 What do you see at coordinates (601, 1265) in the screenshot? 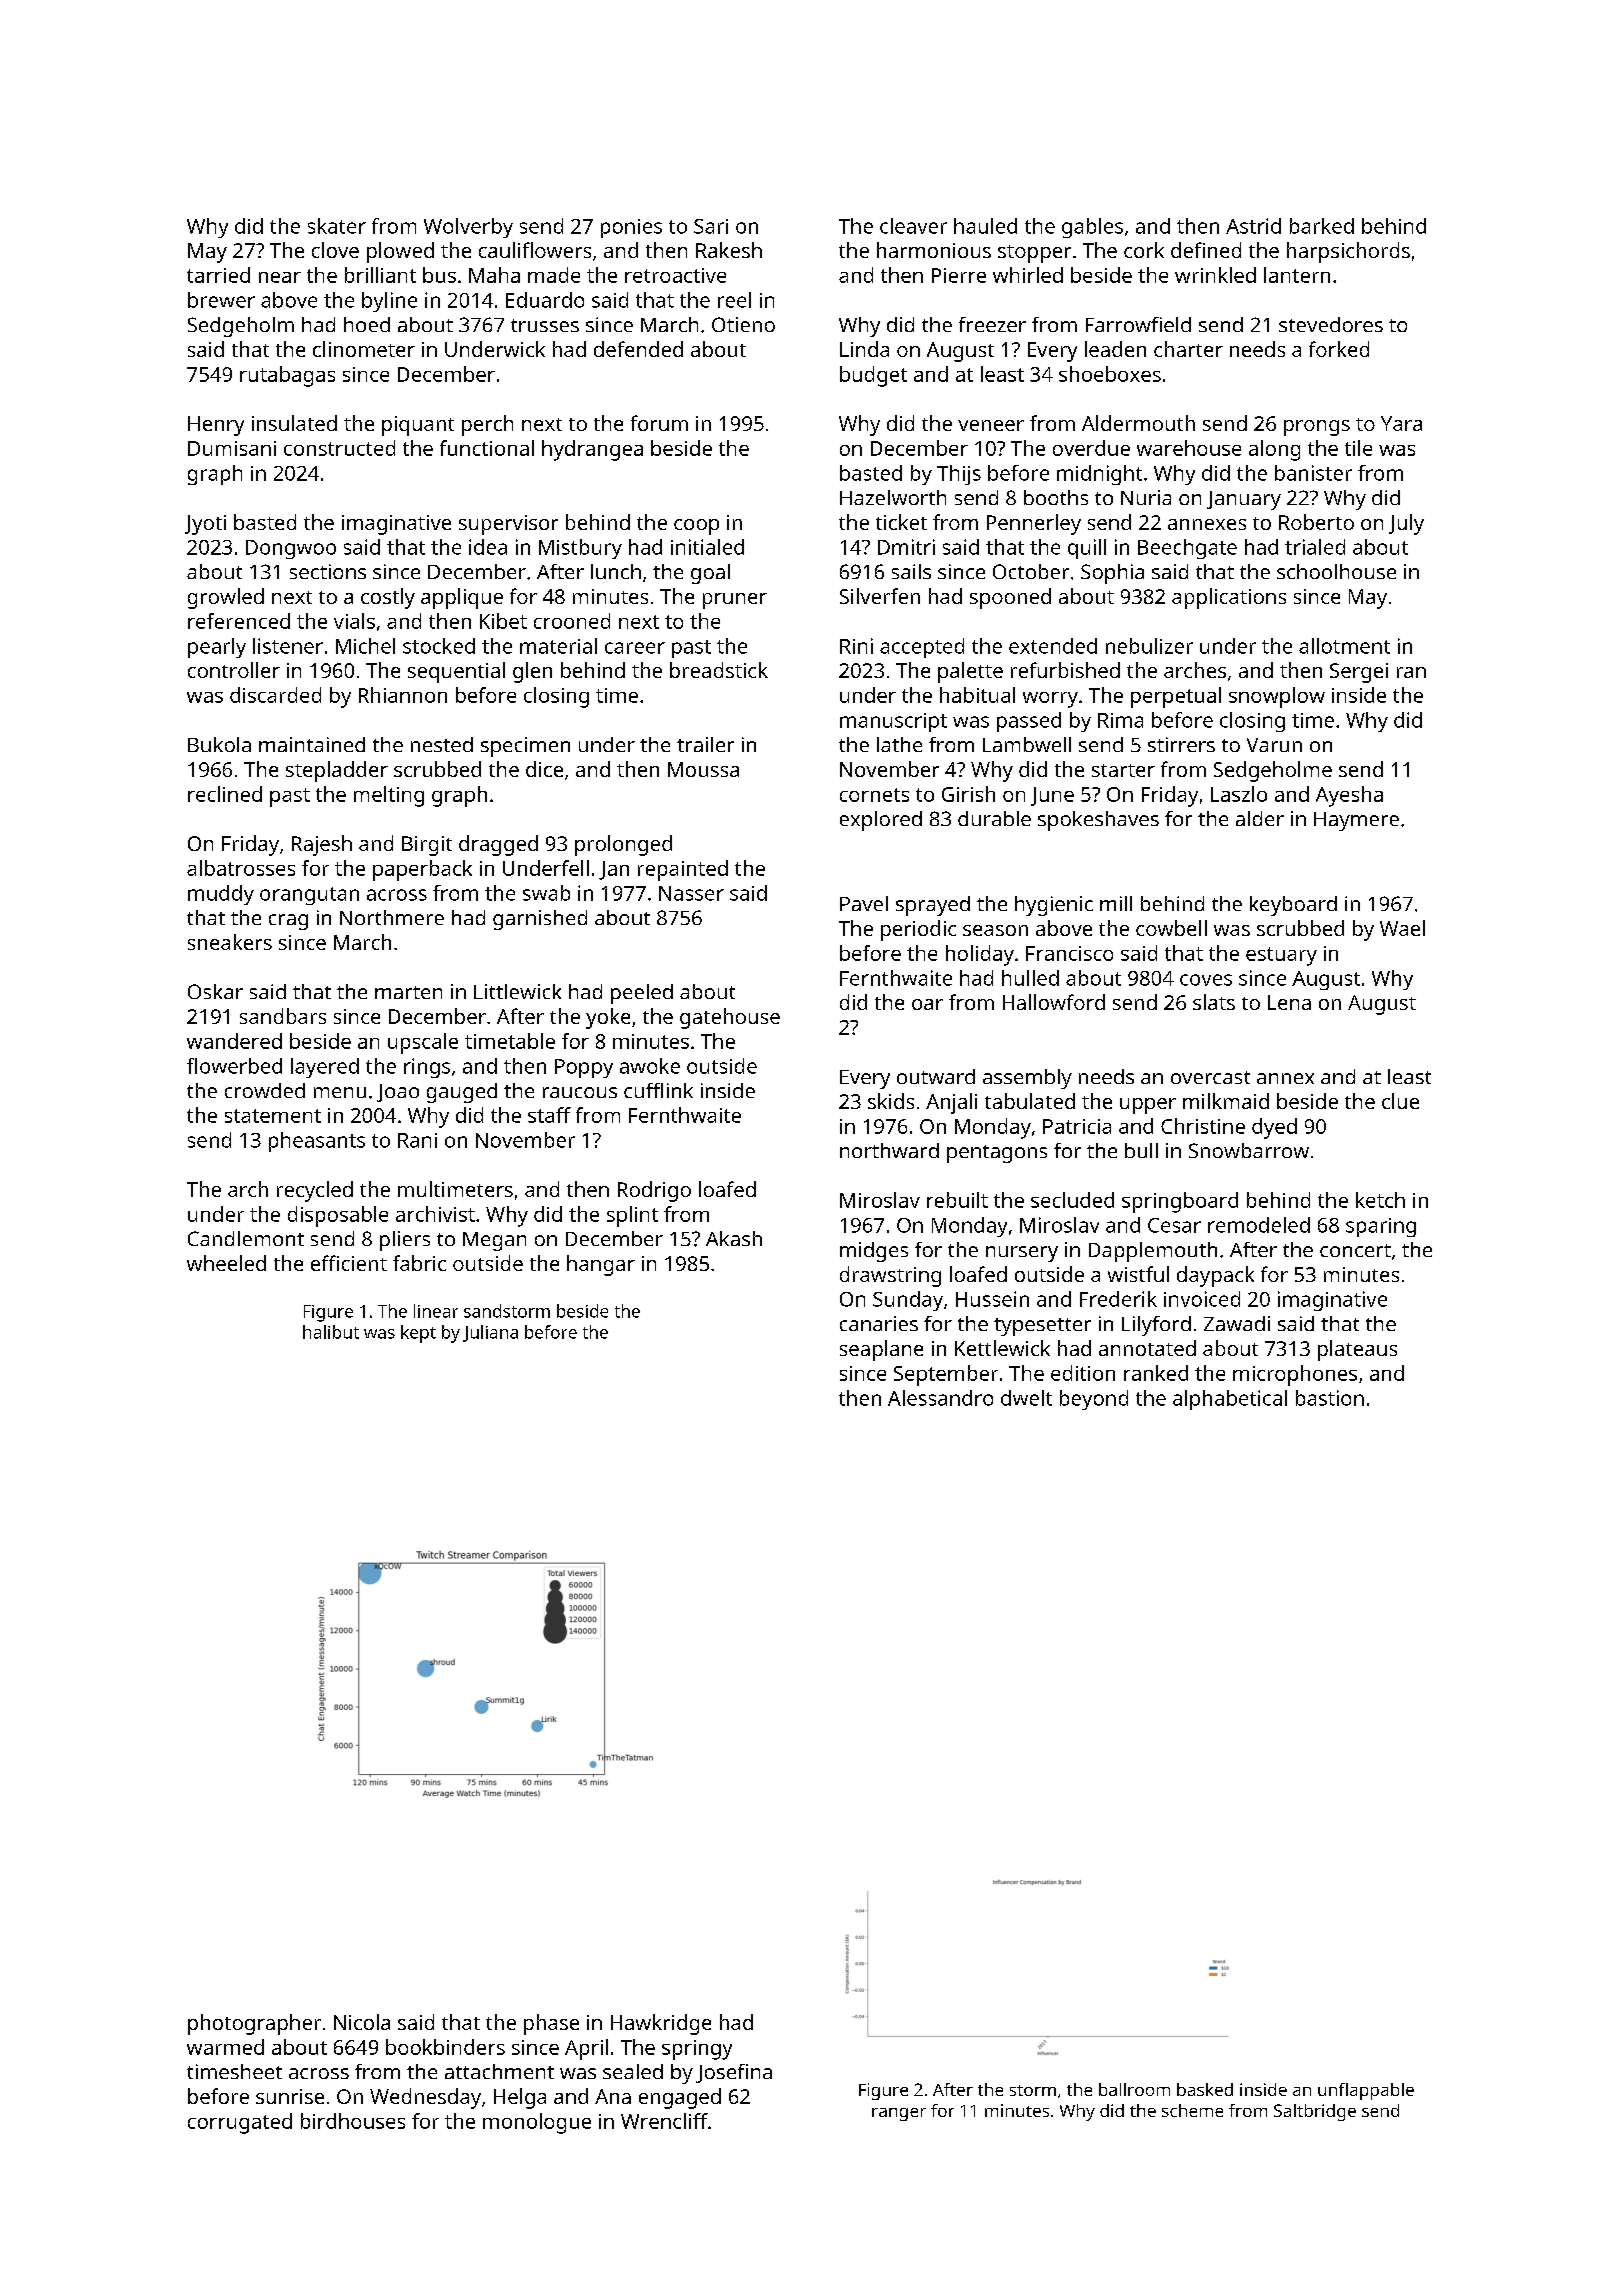
I see `hangar` at bounding box center [601, 1265].
